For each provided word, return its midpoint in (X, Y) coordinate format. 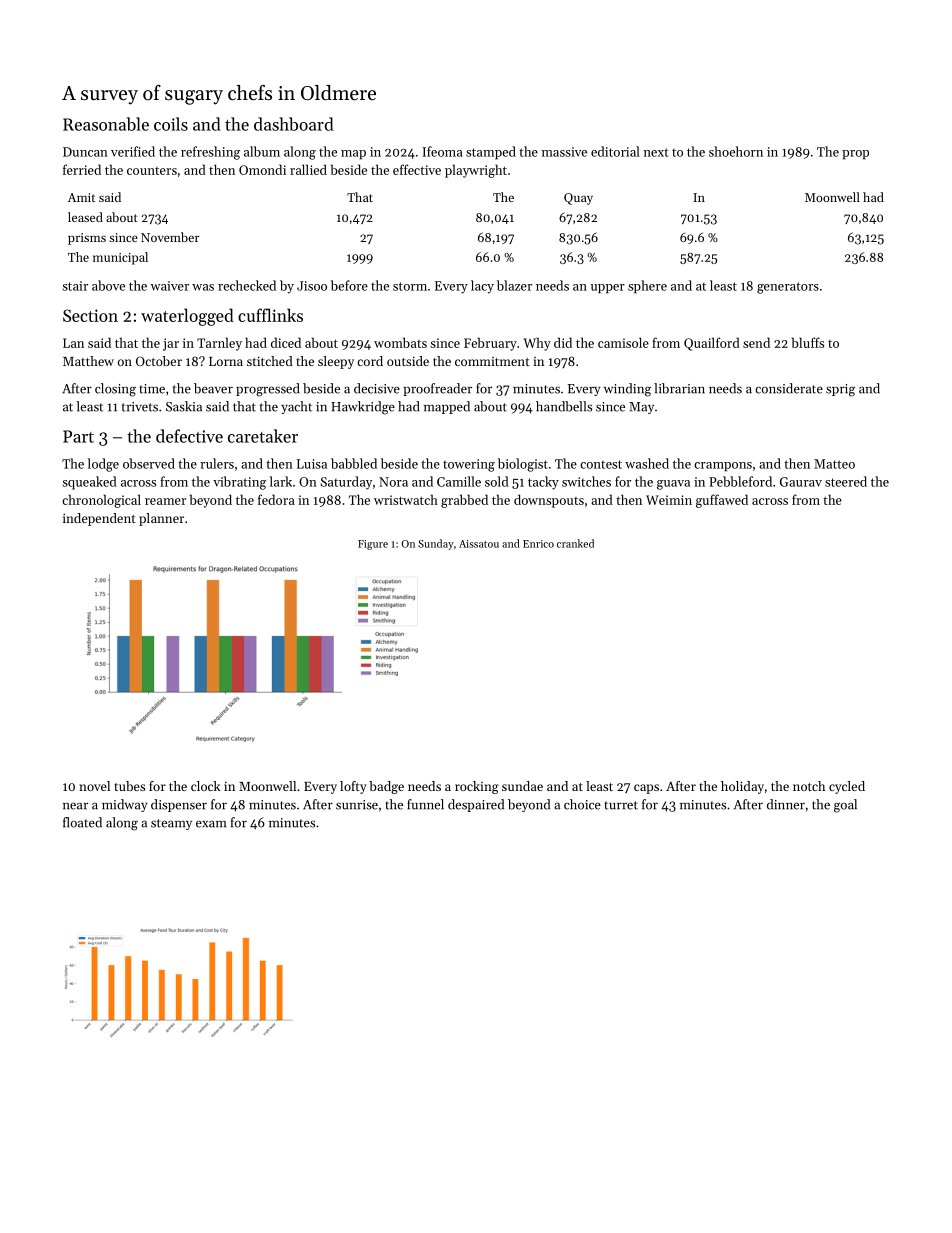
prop (855, 155)
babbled (354, 463)
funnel (425, 804)
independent (99, 519)
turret (621, 805)
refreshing (210, 153)
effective (417, 169)
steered (846, 481)
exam (211, 824)
